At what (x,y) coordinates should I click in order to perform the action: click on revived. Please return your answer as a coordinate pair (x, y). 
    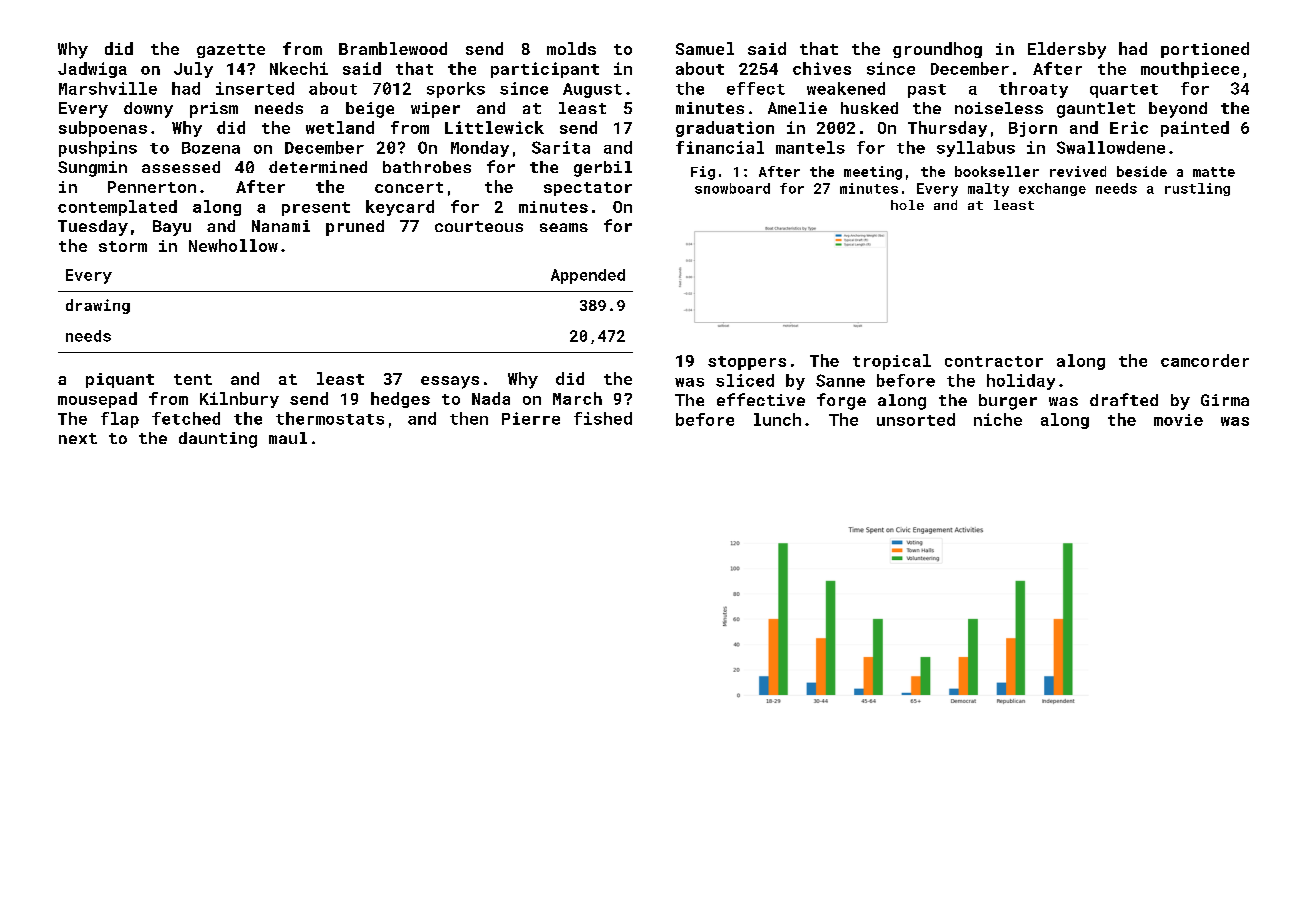
    Looking at the image, I should click on (1078, 171).
